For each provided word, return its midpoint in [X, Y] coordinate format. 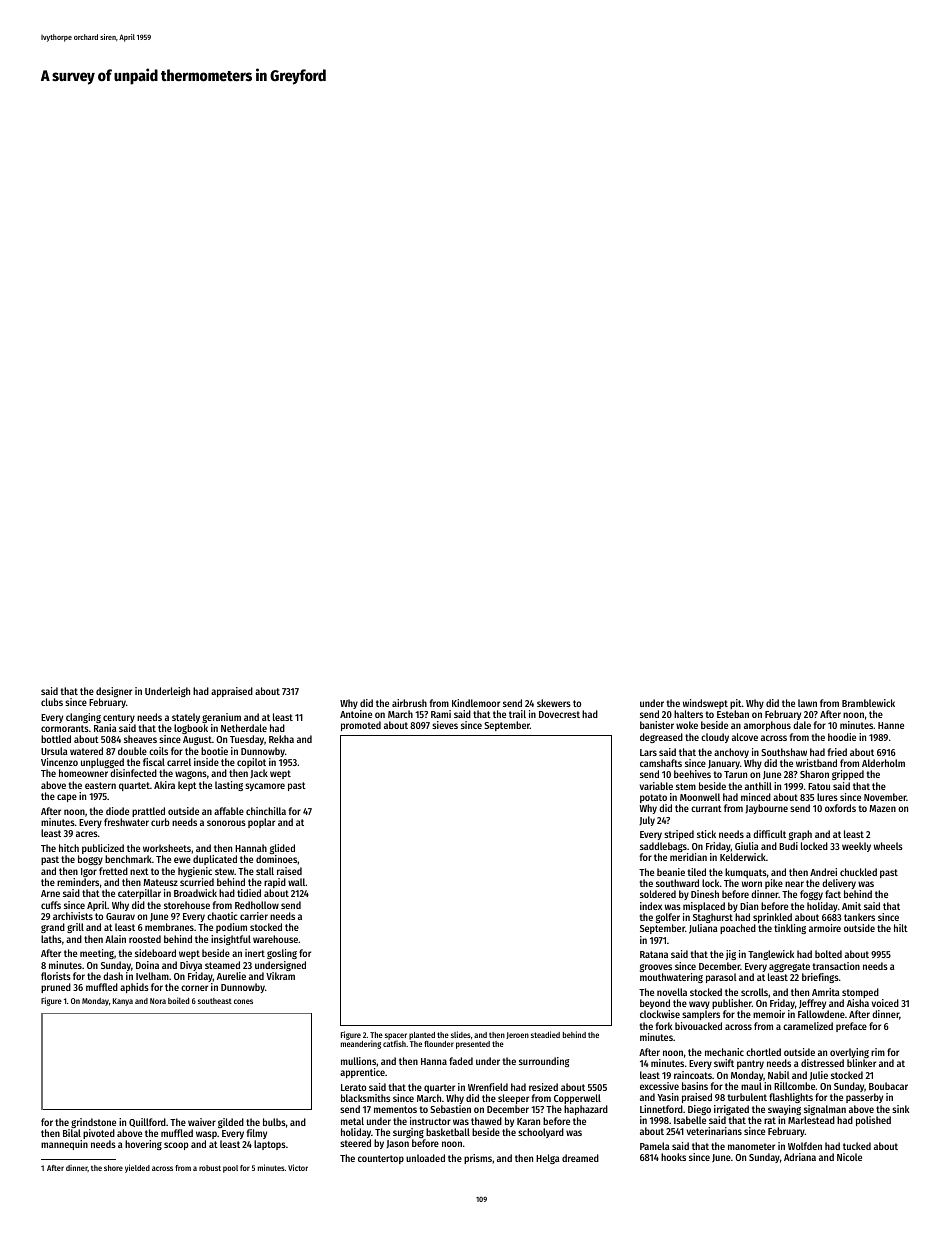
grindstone [93, 1123]
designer [114, 692]
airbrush [409, 703]
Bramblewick [868, 703]
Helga [548, 1159]
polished [873, 1121]
